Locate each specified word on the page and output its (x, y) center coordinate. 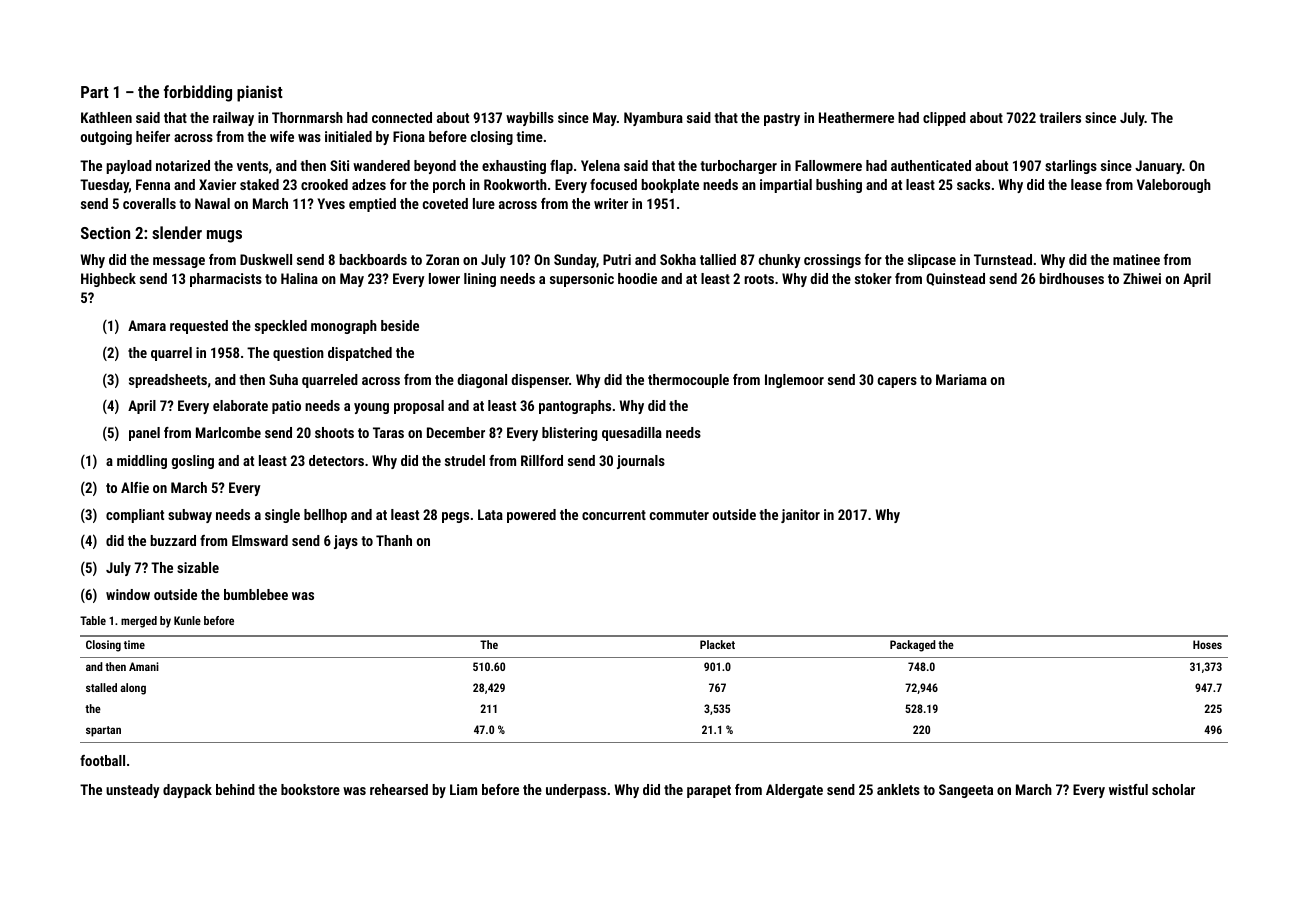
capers (897, 382)
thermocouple (688, 381)
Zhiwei (1142, 278)
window (128, 594)
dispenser (540, 381)
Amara (147, 325)
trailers (1060, 117)
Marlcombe (228, 432)
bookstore (310, 789)
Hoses (1207, 644)
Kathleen (106, 117)
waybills (530, 119)
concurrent (614, 515)
